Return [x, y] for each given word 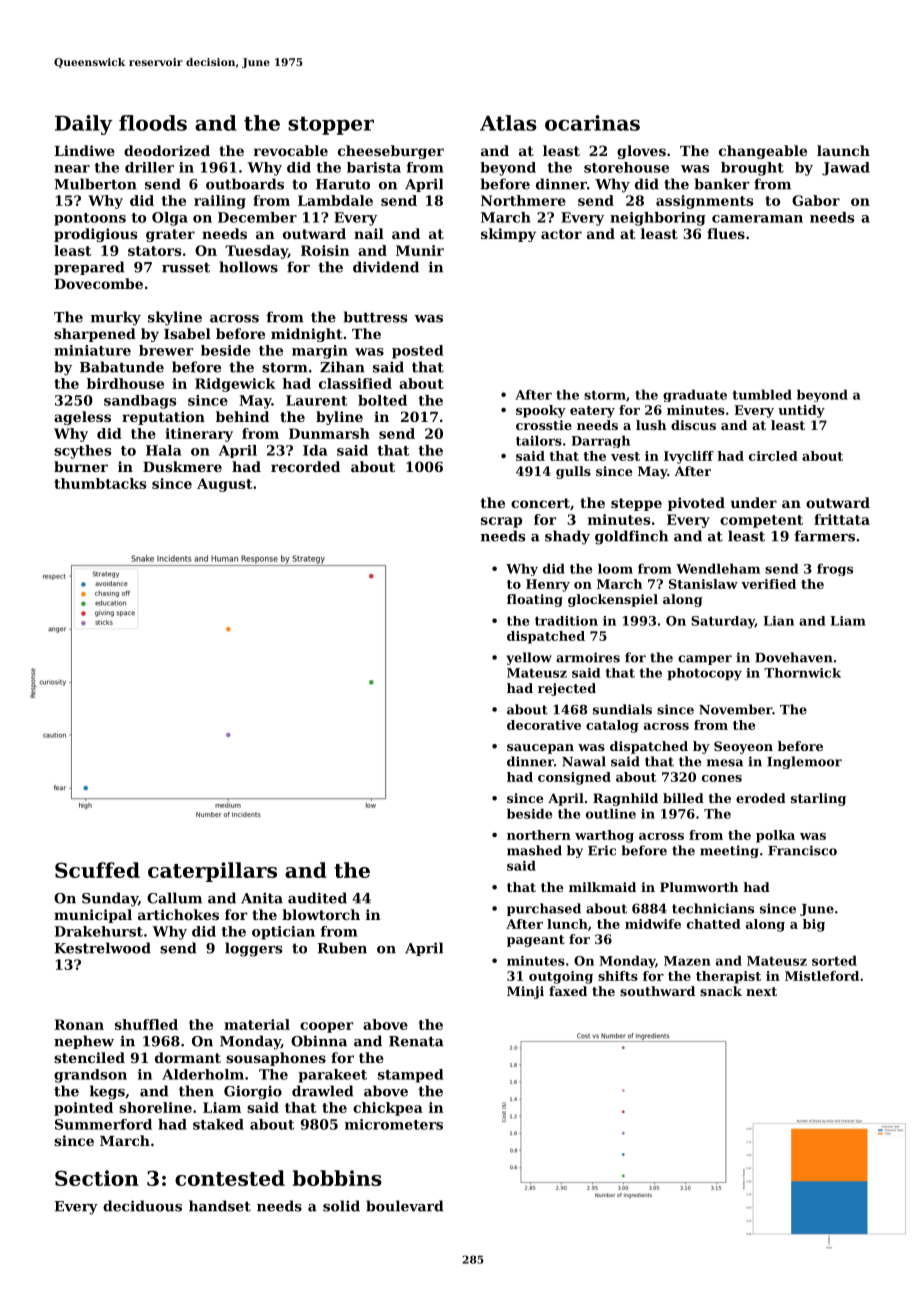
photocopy [704, 674]
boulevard [405, 1206]
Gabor [816, 200]
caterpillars [212, 872]
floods [153, 123]
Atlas [508, 123]
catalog [612, 726]
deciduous [142, 1206]
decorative [544, 725]
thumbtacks [100, 483]
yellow [529, 658]
